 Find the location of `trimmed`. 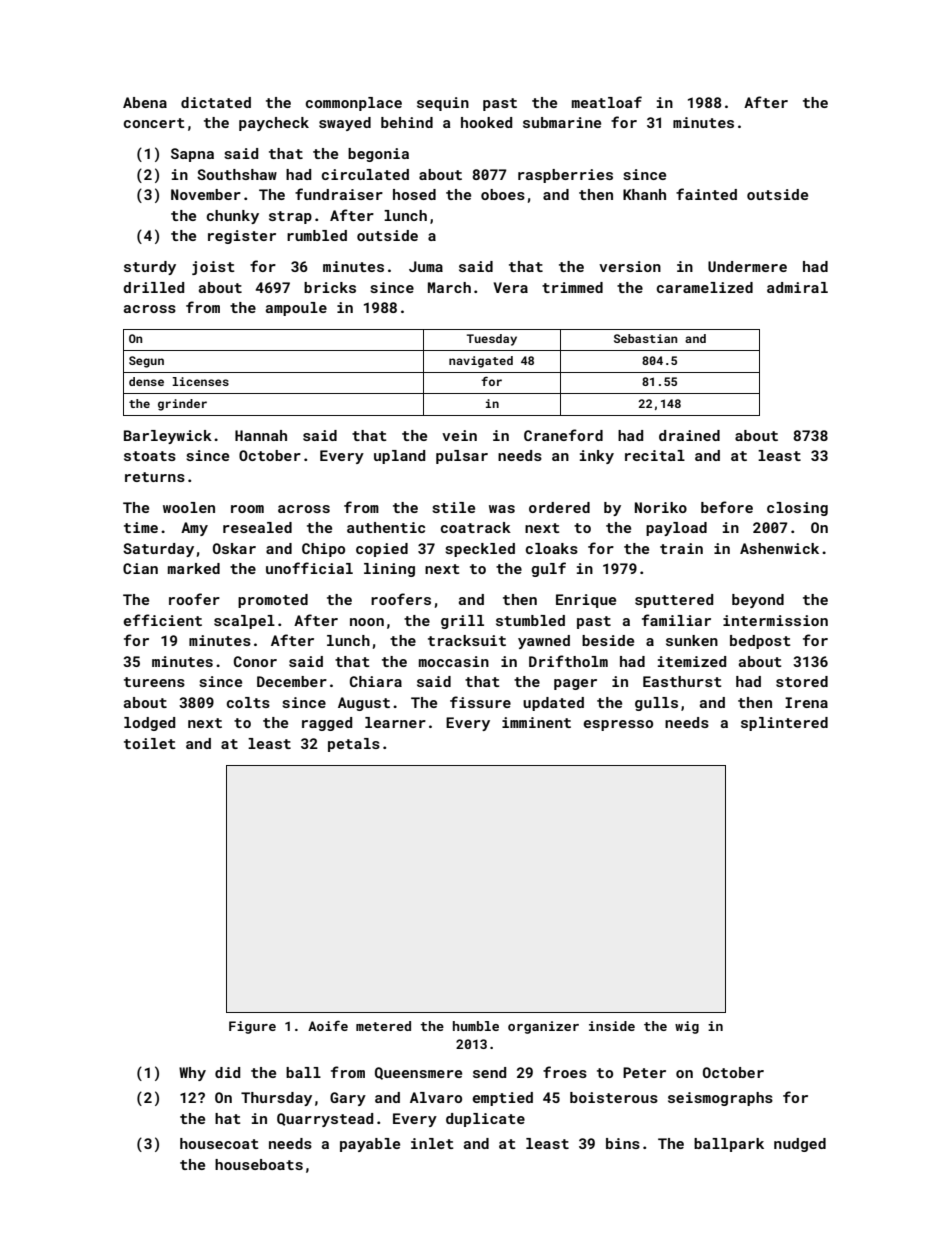

trimmed is located at coordinates (572, 287).
